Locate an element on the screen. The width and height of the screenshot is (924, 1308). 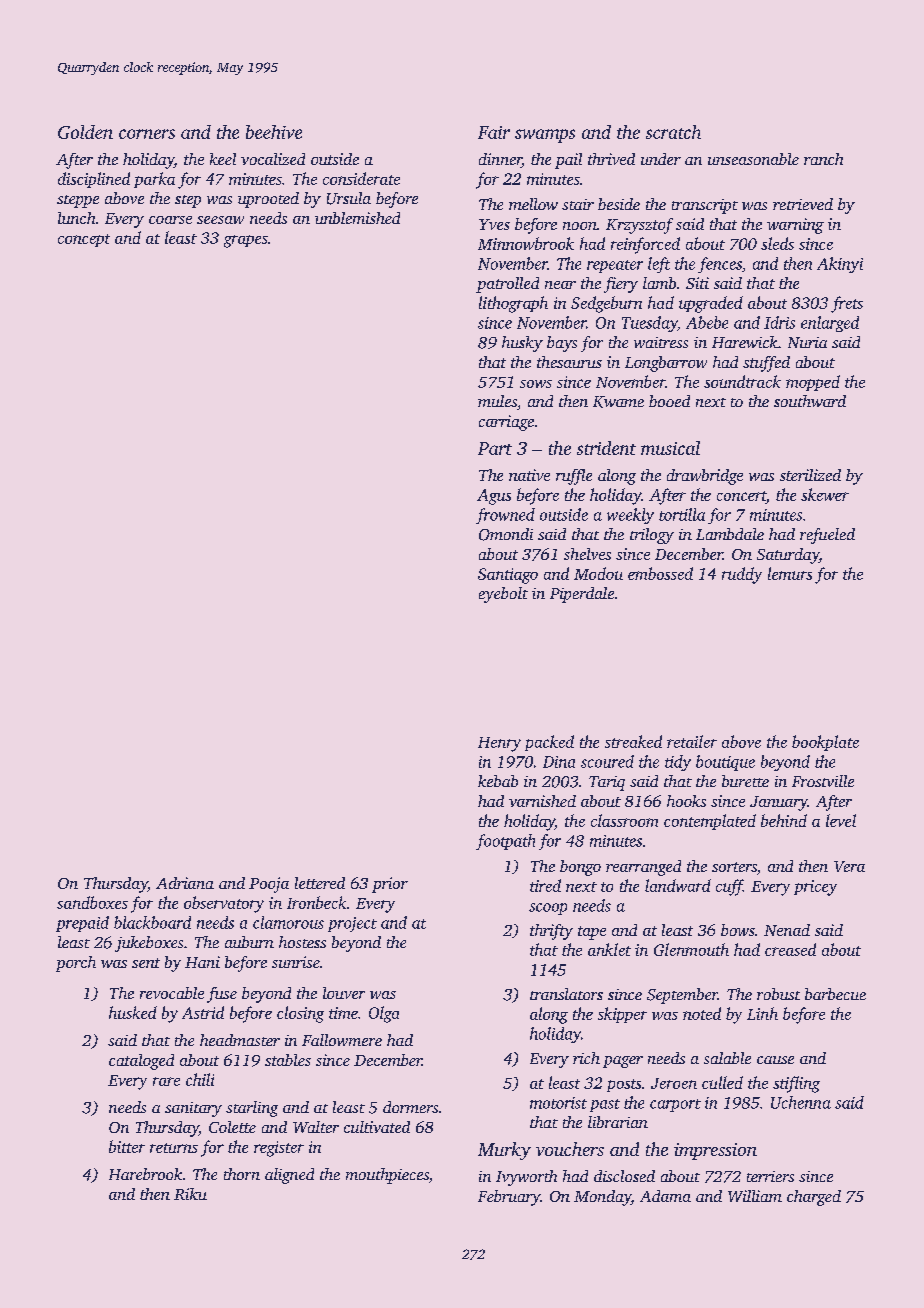
ranch is located at coordinates (823, 159).
